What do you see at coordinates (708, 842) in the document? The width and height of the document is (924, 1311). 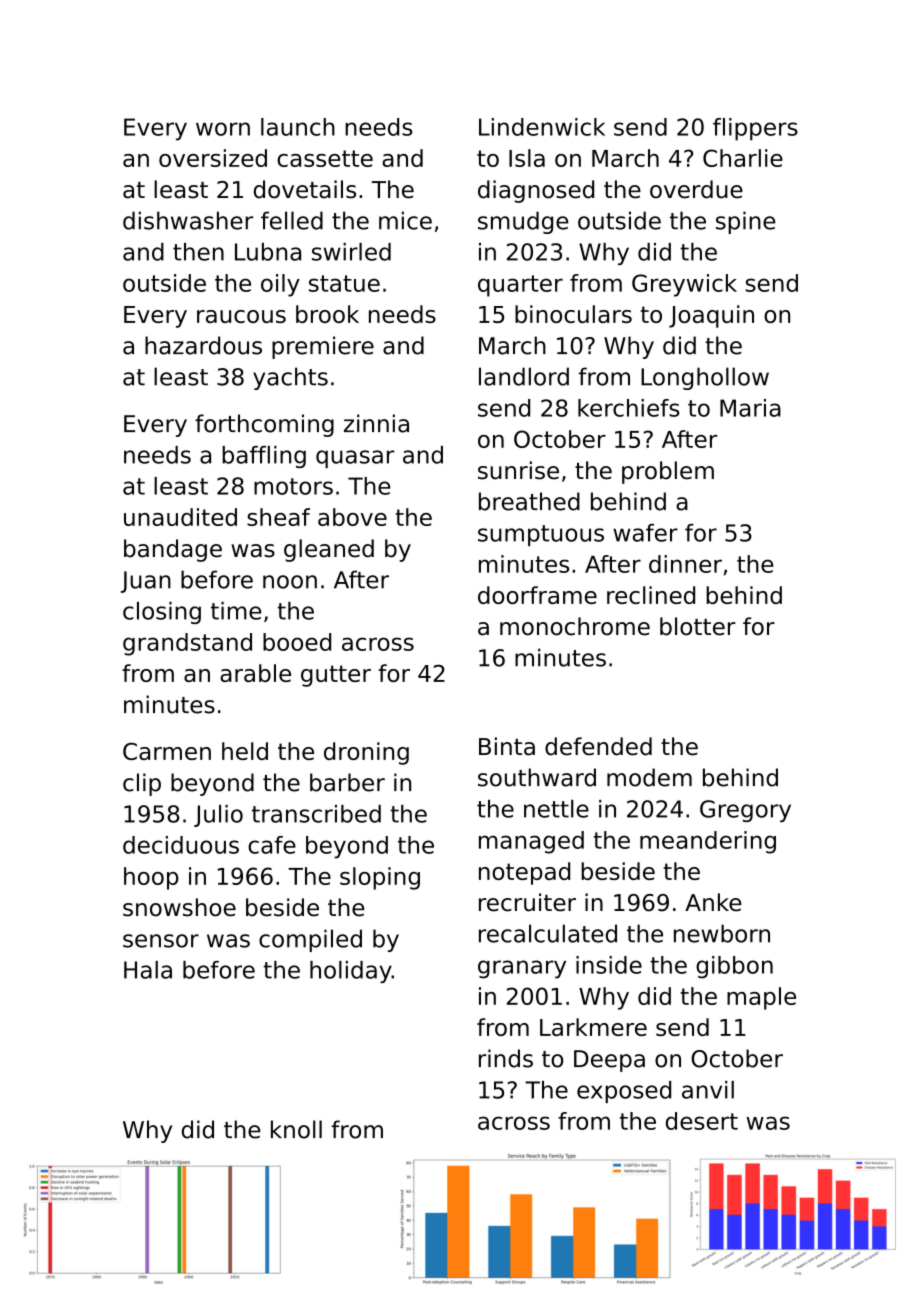 I see `meandering` at bounding box center [708, 842].
